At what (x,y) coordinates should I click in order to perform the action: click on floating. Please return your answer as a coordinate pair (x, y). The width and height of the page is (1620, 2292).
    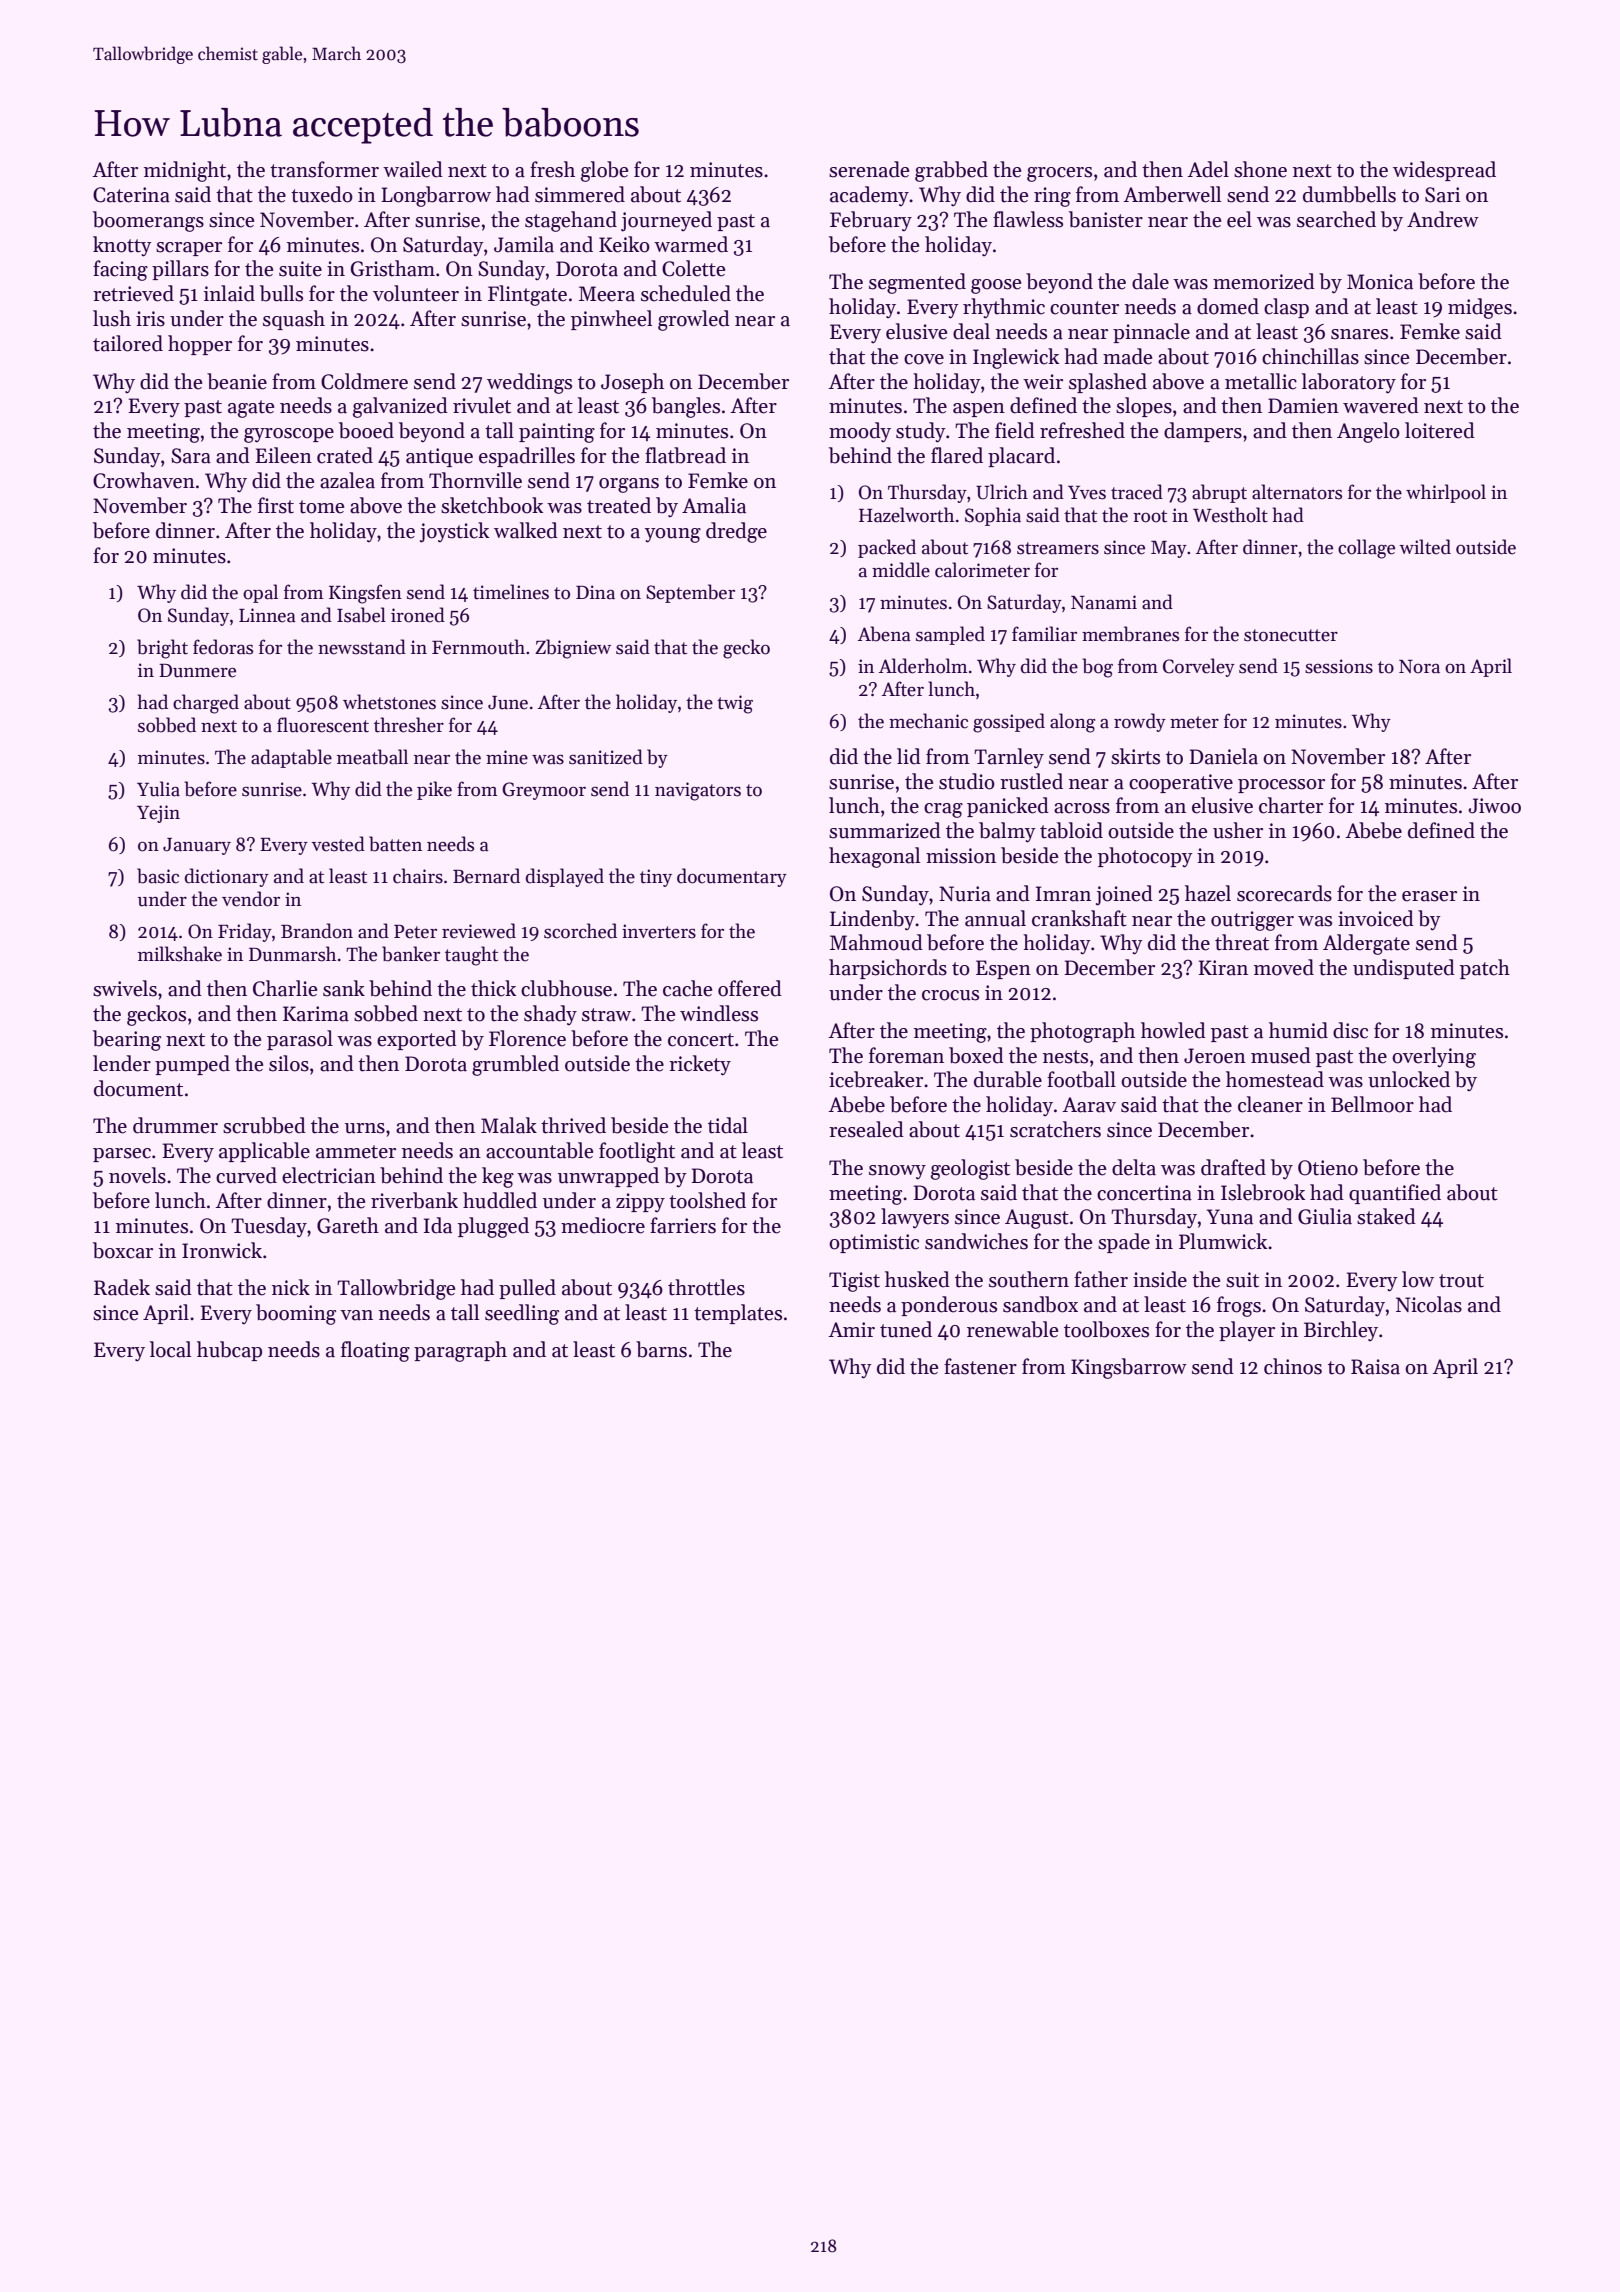
    Looking at the image, I should click on (375, 1351).
